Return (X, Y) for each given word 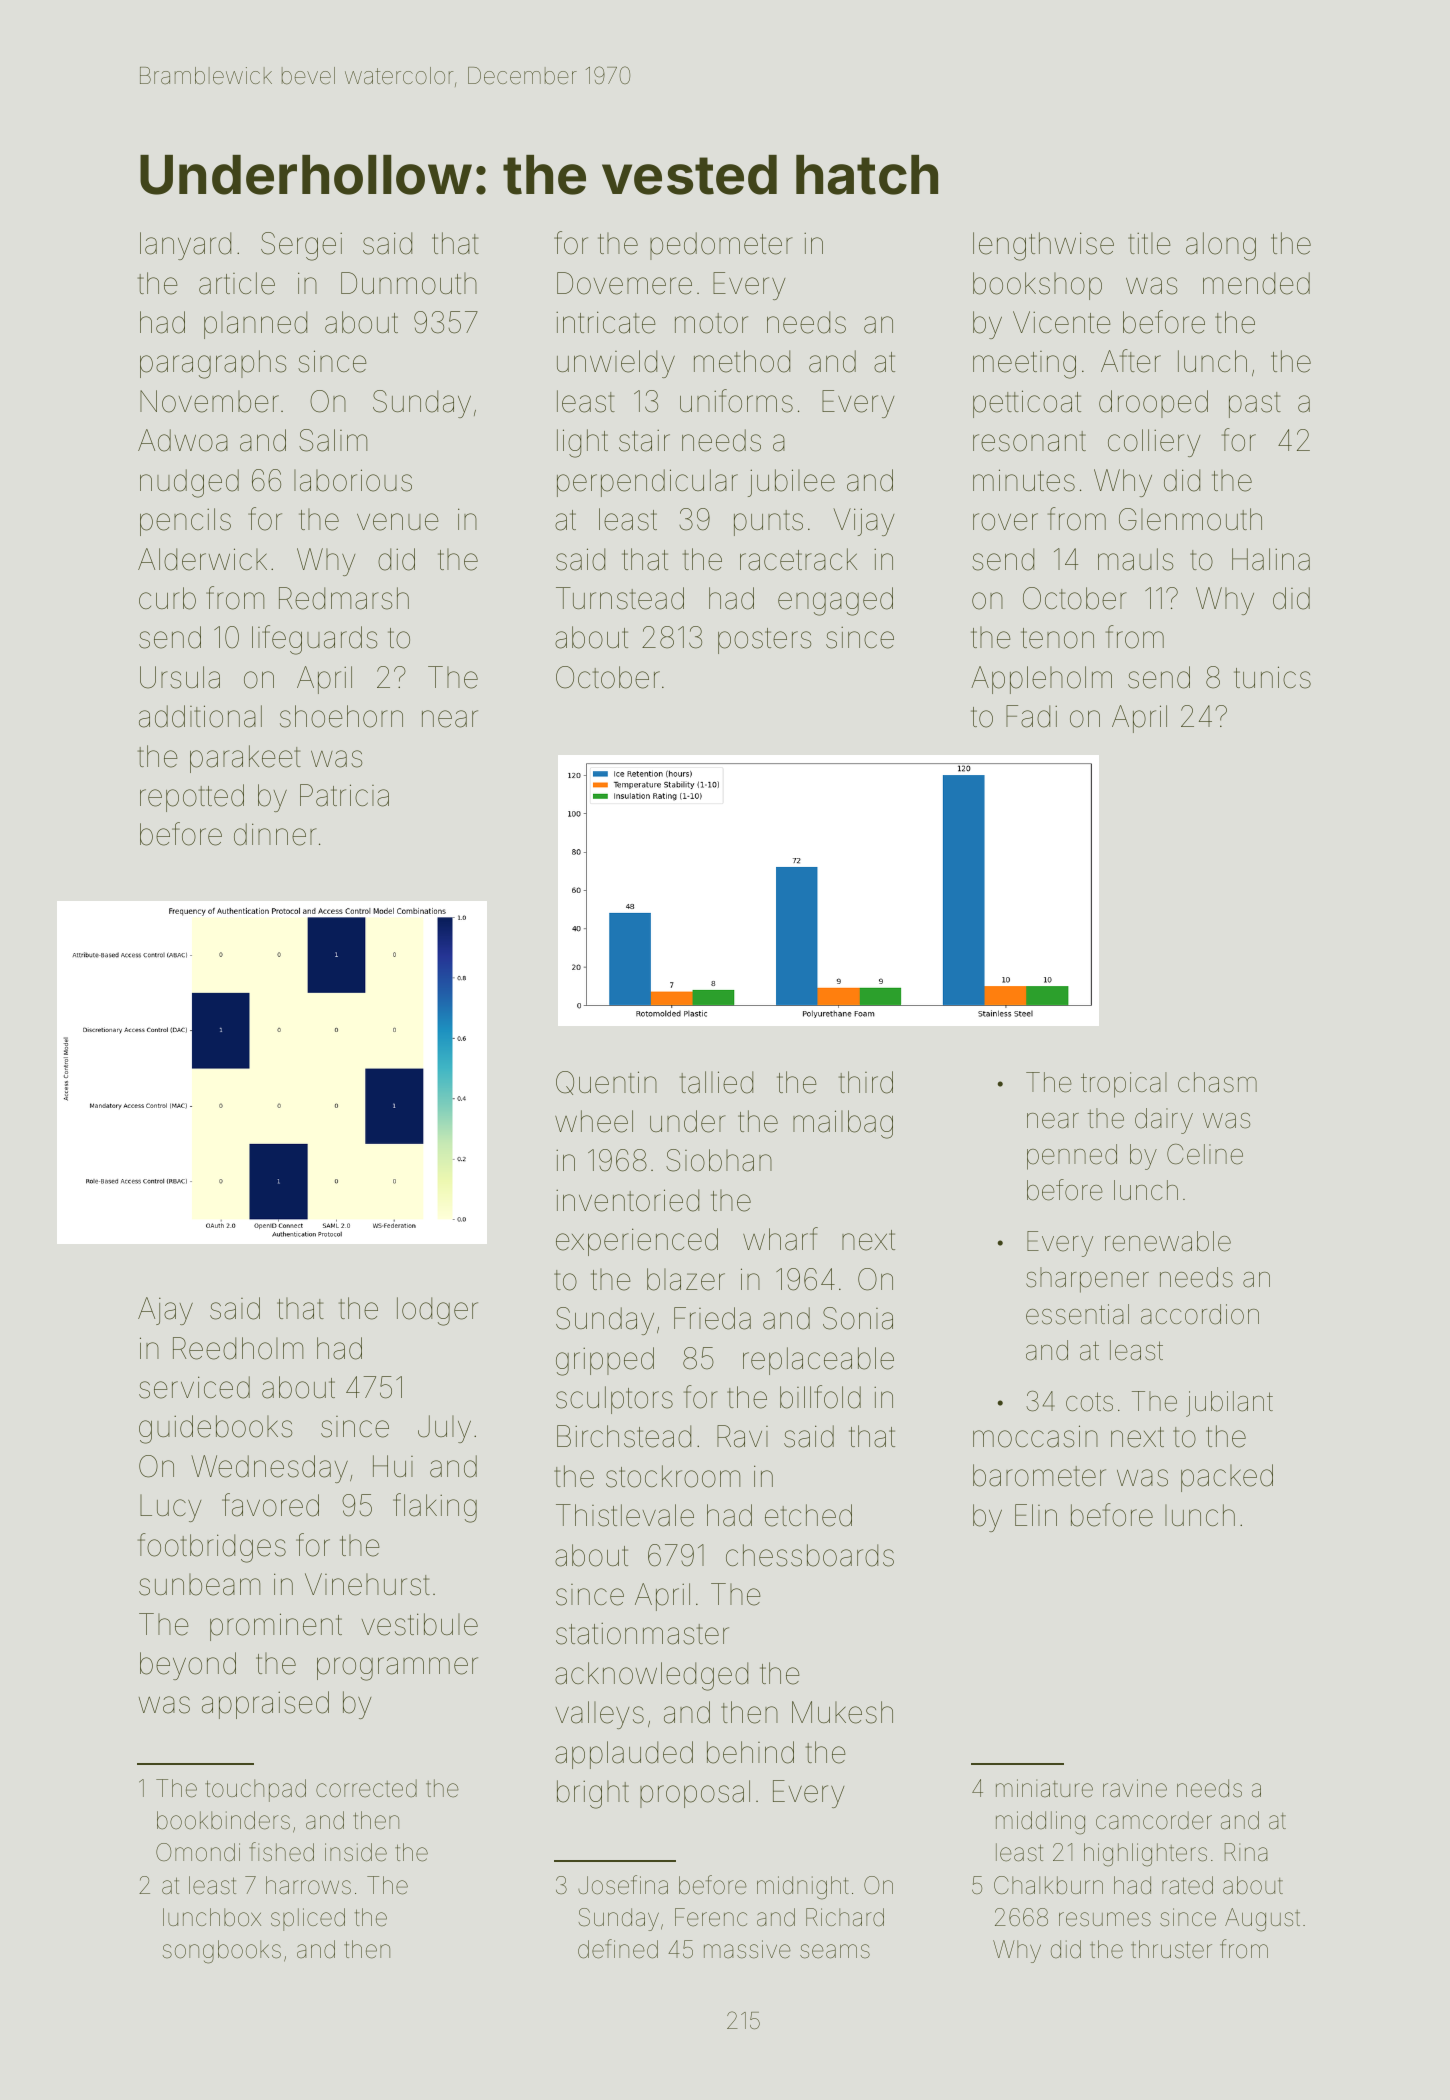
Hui (393, 1466)
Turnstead (620, 598)
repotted (192, 798)
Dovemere (624, 283)
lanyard (185, 246)
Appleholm (1041, 680)
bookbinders (223, 1820)
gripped (605, 1361)
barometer (1039, 1475)
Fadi (1031, 716)
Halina (1271, 559)
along (1221, 246)
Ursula (180, 677)
